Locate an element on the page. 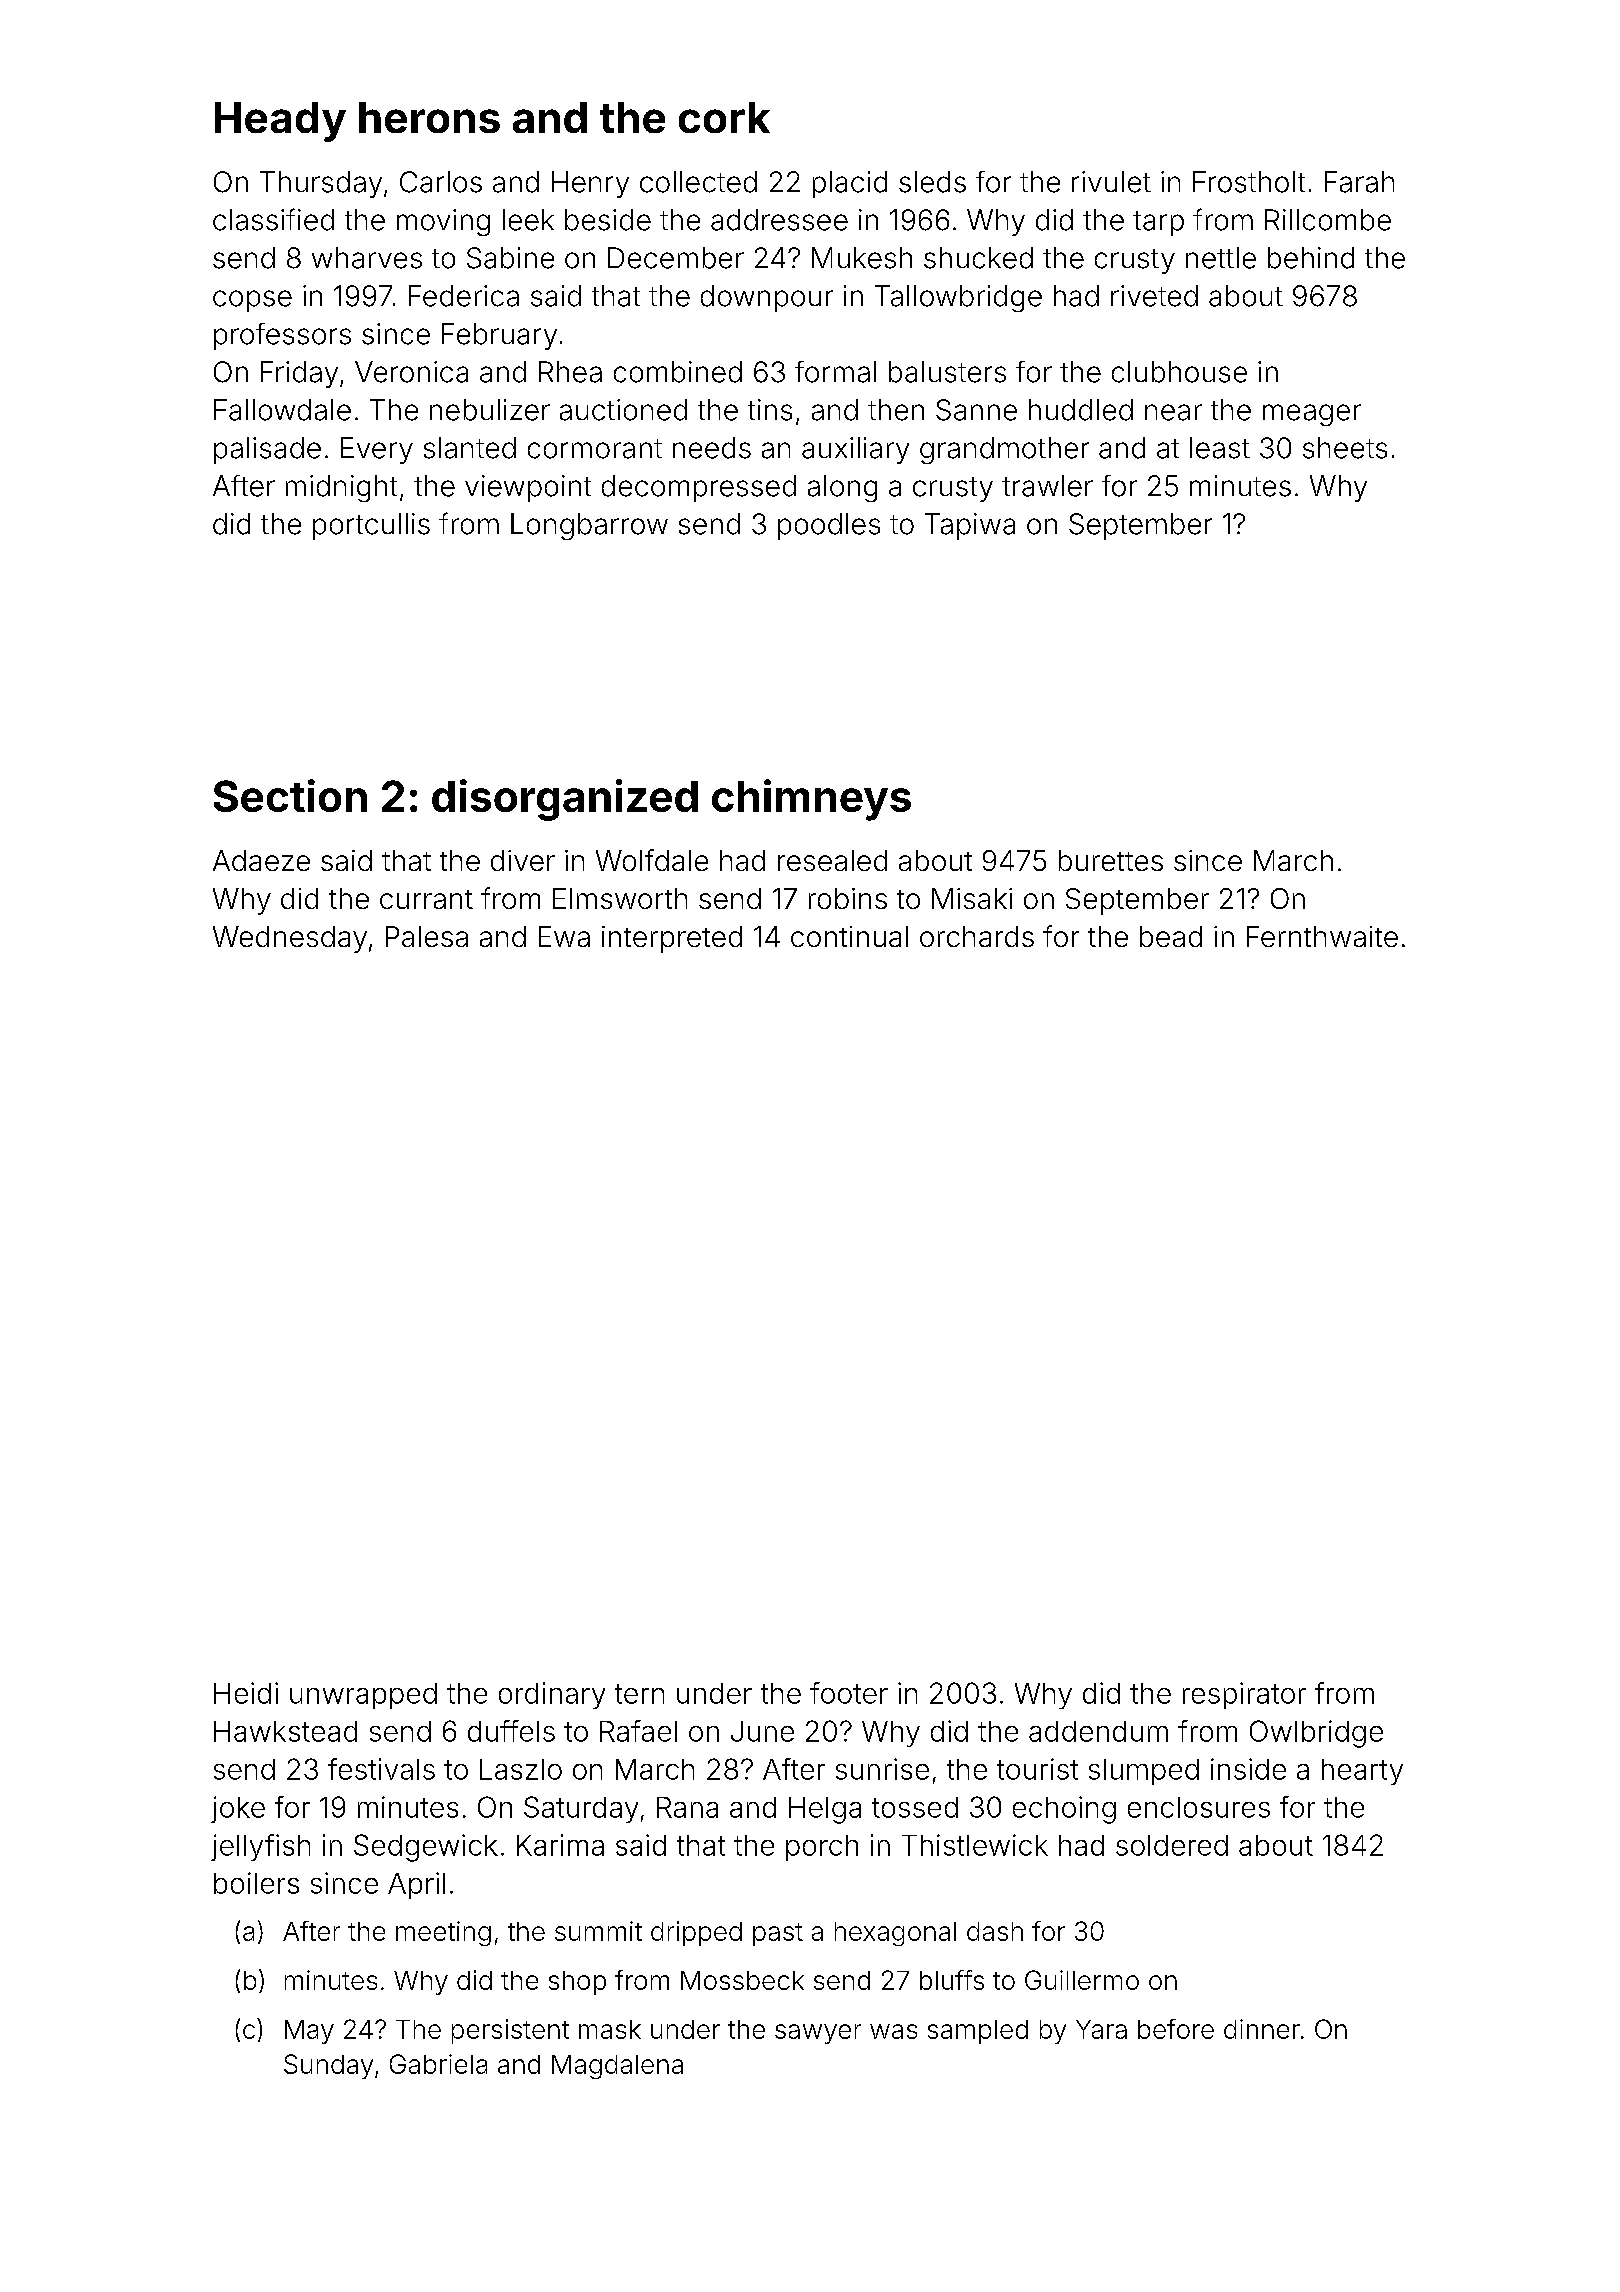 The width and height of the page is (1620, 2292). hearty is located at coordinates (1362, 1772).
